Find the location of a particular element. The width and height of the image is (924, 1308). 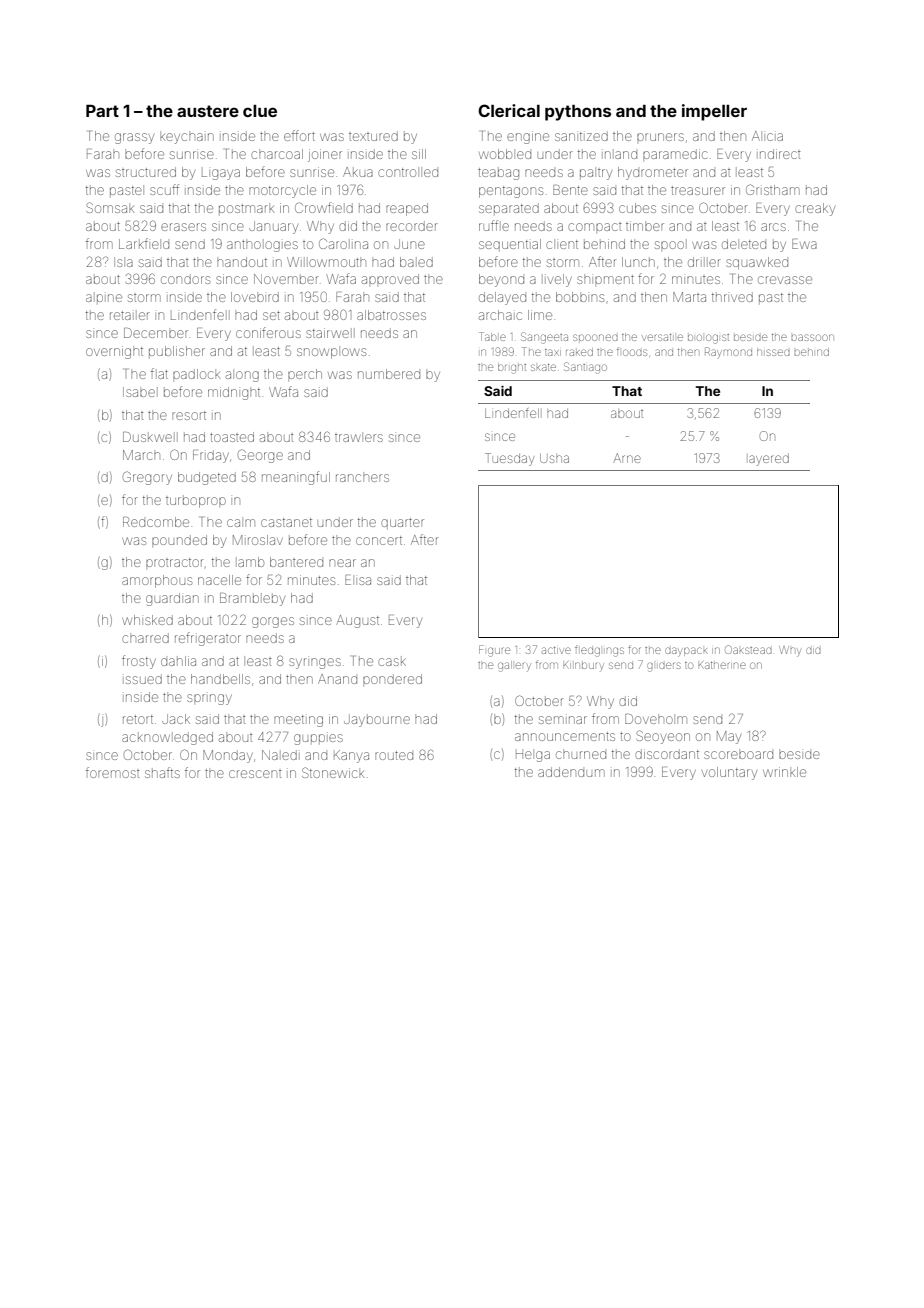

Tuesday is located at coordinates (509, 459).
